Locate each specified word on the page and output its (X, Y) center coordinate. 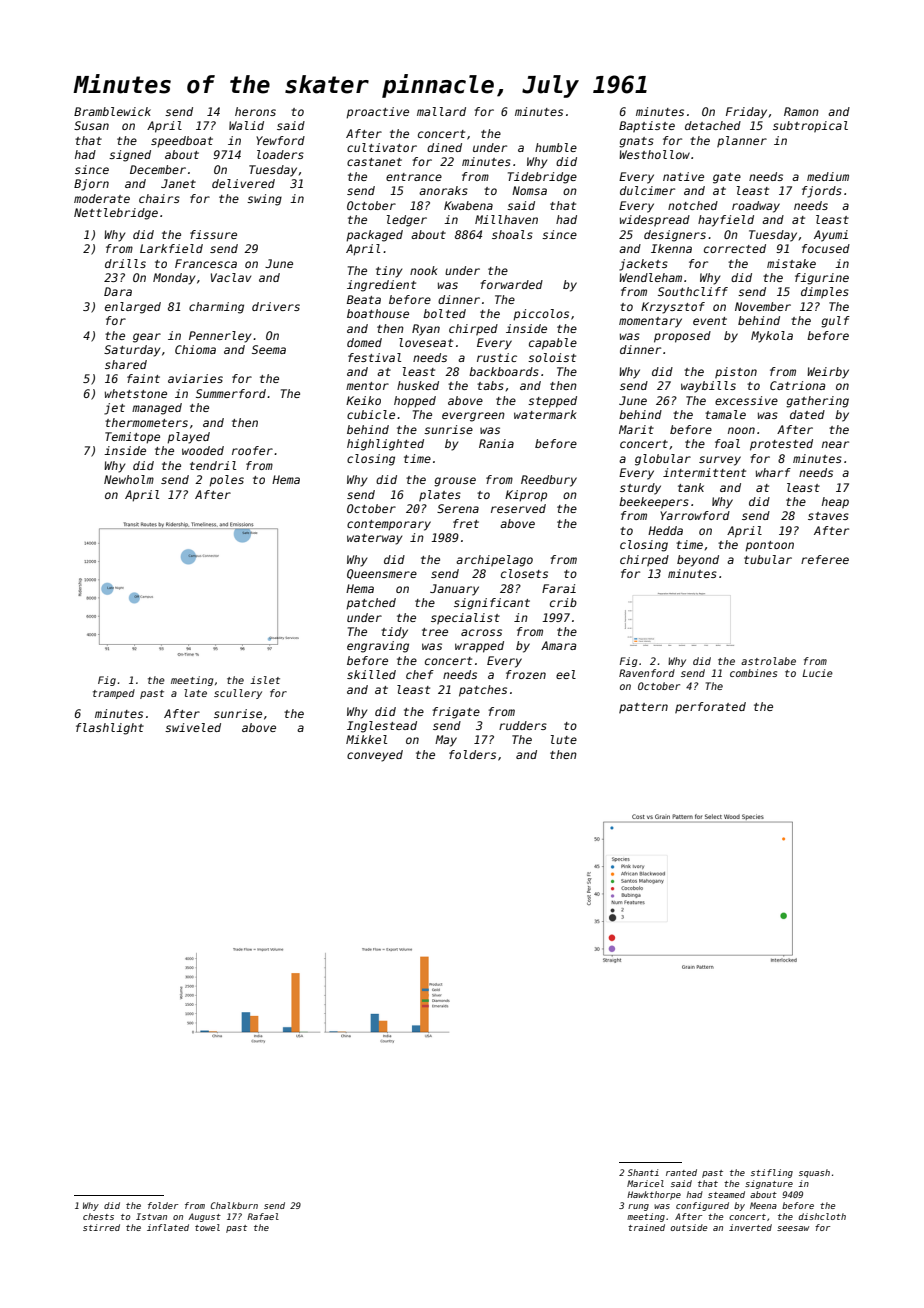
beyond (698, 561)
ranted (681, 1172)
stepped (552, 402)
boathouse (378, 313)
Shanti (643, 1172)
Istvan (151, 1216)
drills (125, 263)
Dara (118, 291)
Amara (558, 645)
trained (646, 1227)
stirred (101, 1227)
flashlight (110, 729)
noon (741, 430)
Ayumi (831, 236)
